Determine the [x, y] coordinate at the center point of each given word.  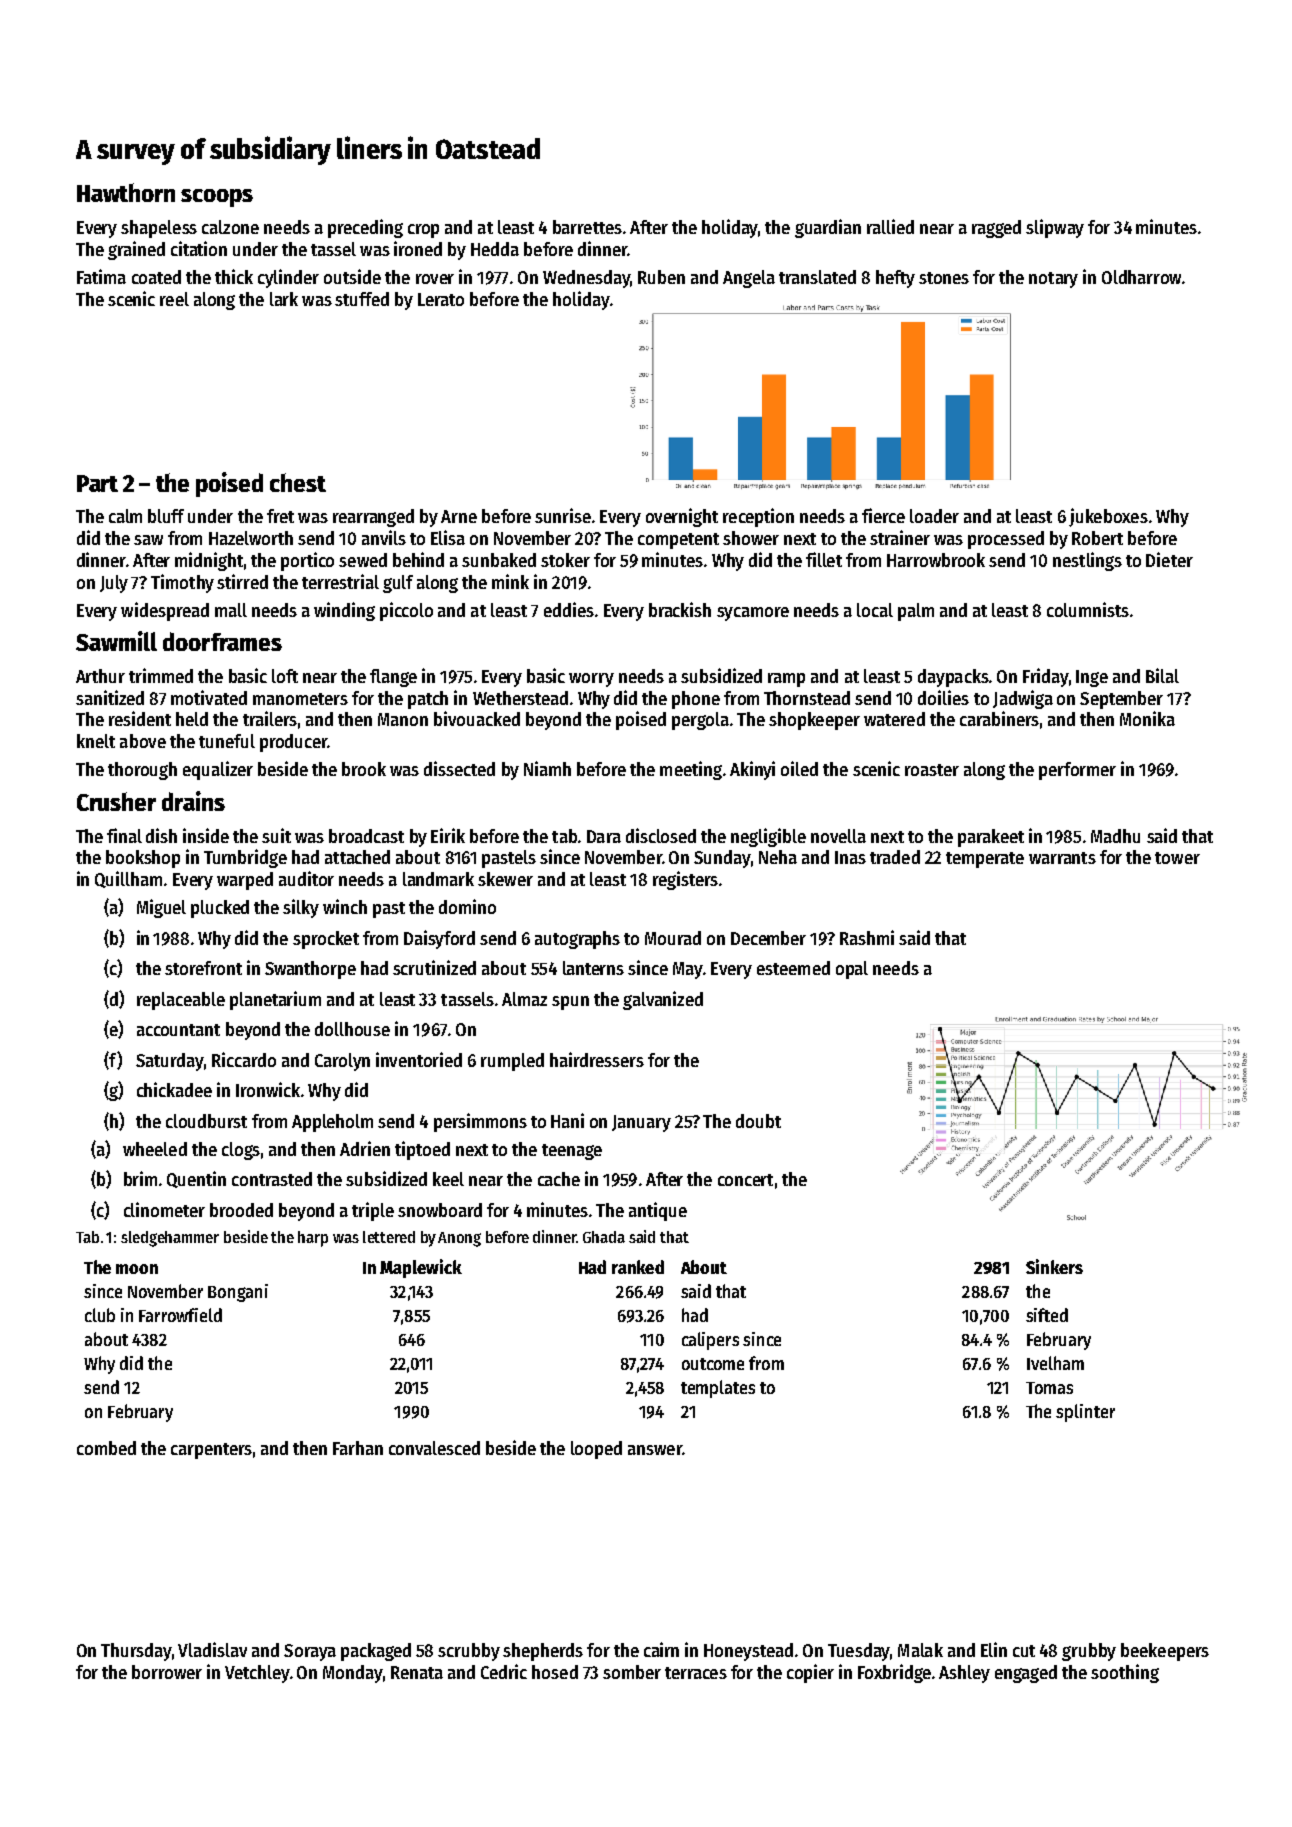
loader [934, 516]
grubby [1089, 1652]
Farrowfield [180, 1315]
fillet [824, 559]
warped [245, 881]
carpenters [211, 1451]
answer [655, 1450]
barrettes [587, 227]
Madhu [1115, 836]
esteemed [793, 968]
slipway [1055, 228]
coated [156, 277]
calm [125, 516]
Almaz [524, 999]
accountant [178, 1030]
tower [1177, 858]
